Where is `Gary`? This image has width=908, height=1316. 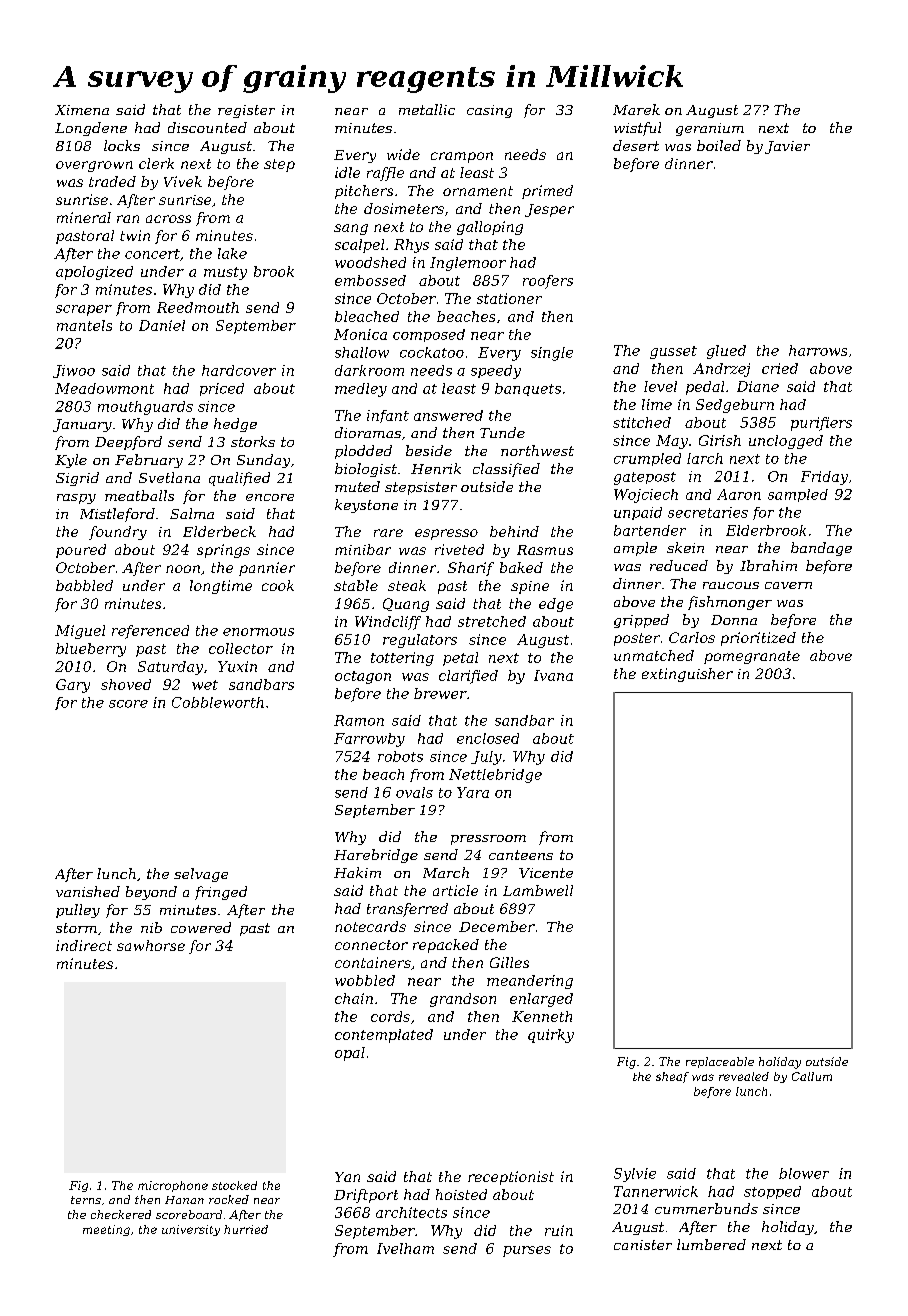
Gary is located at coordinates (73, 686).
